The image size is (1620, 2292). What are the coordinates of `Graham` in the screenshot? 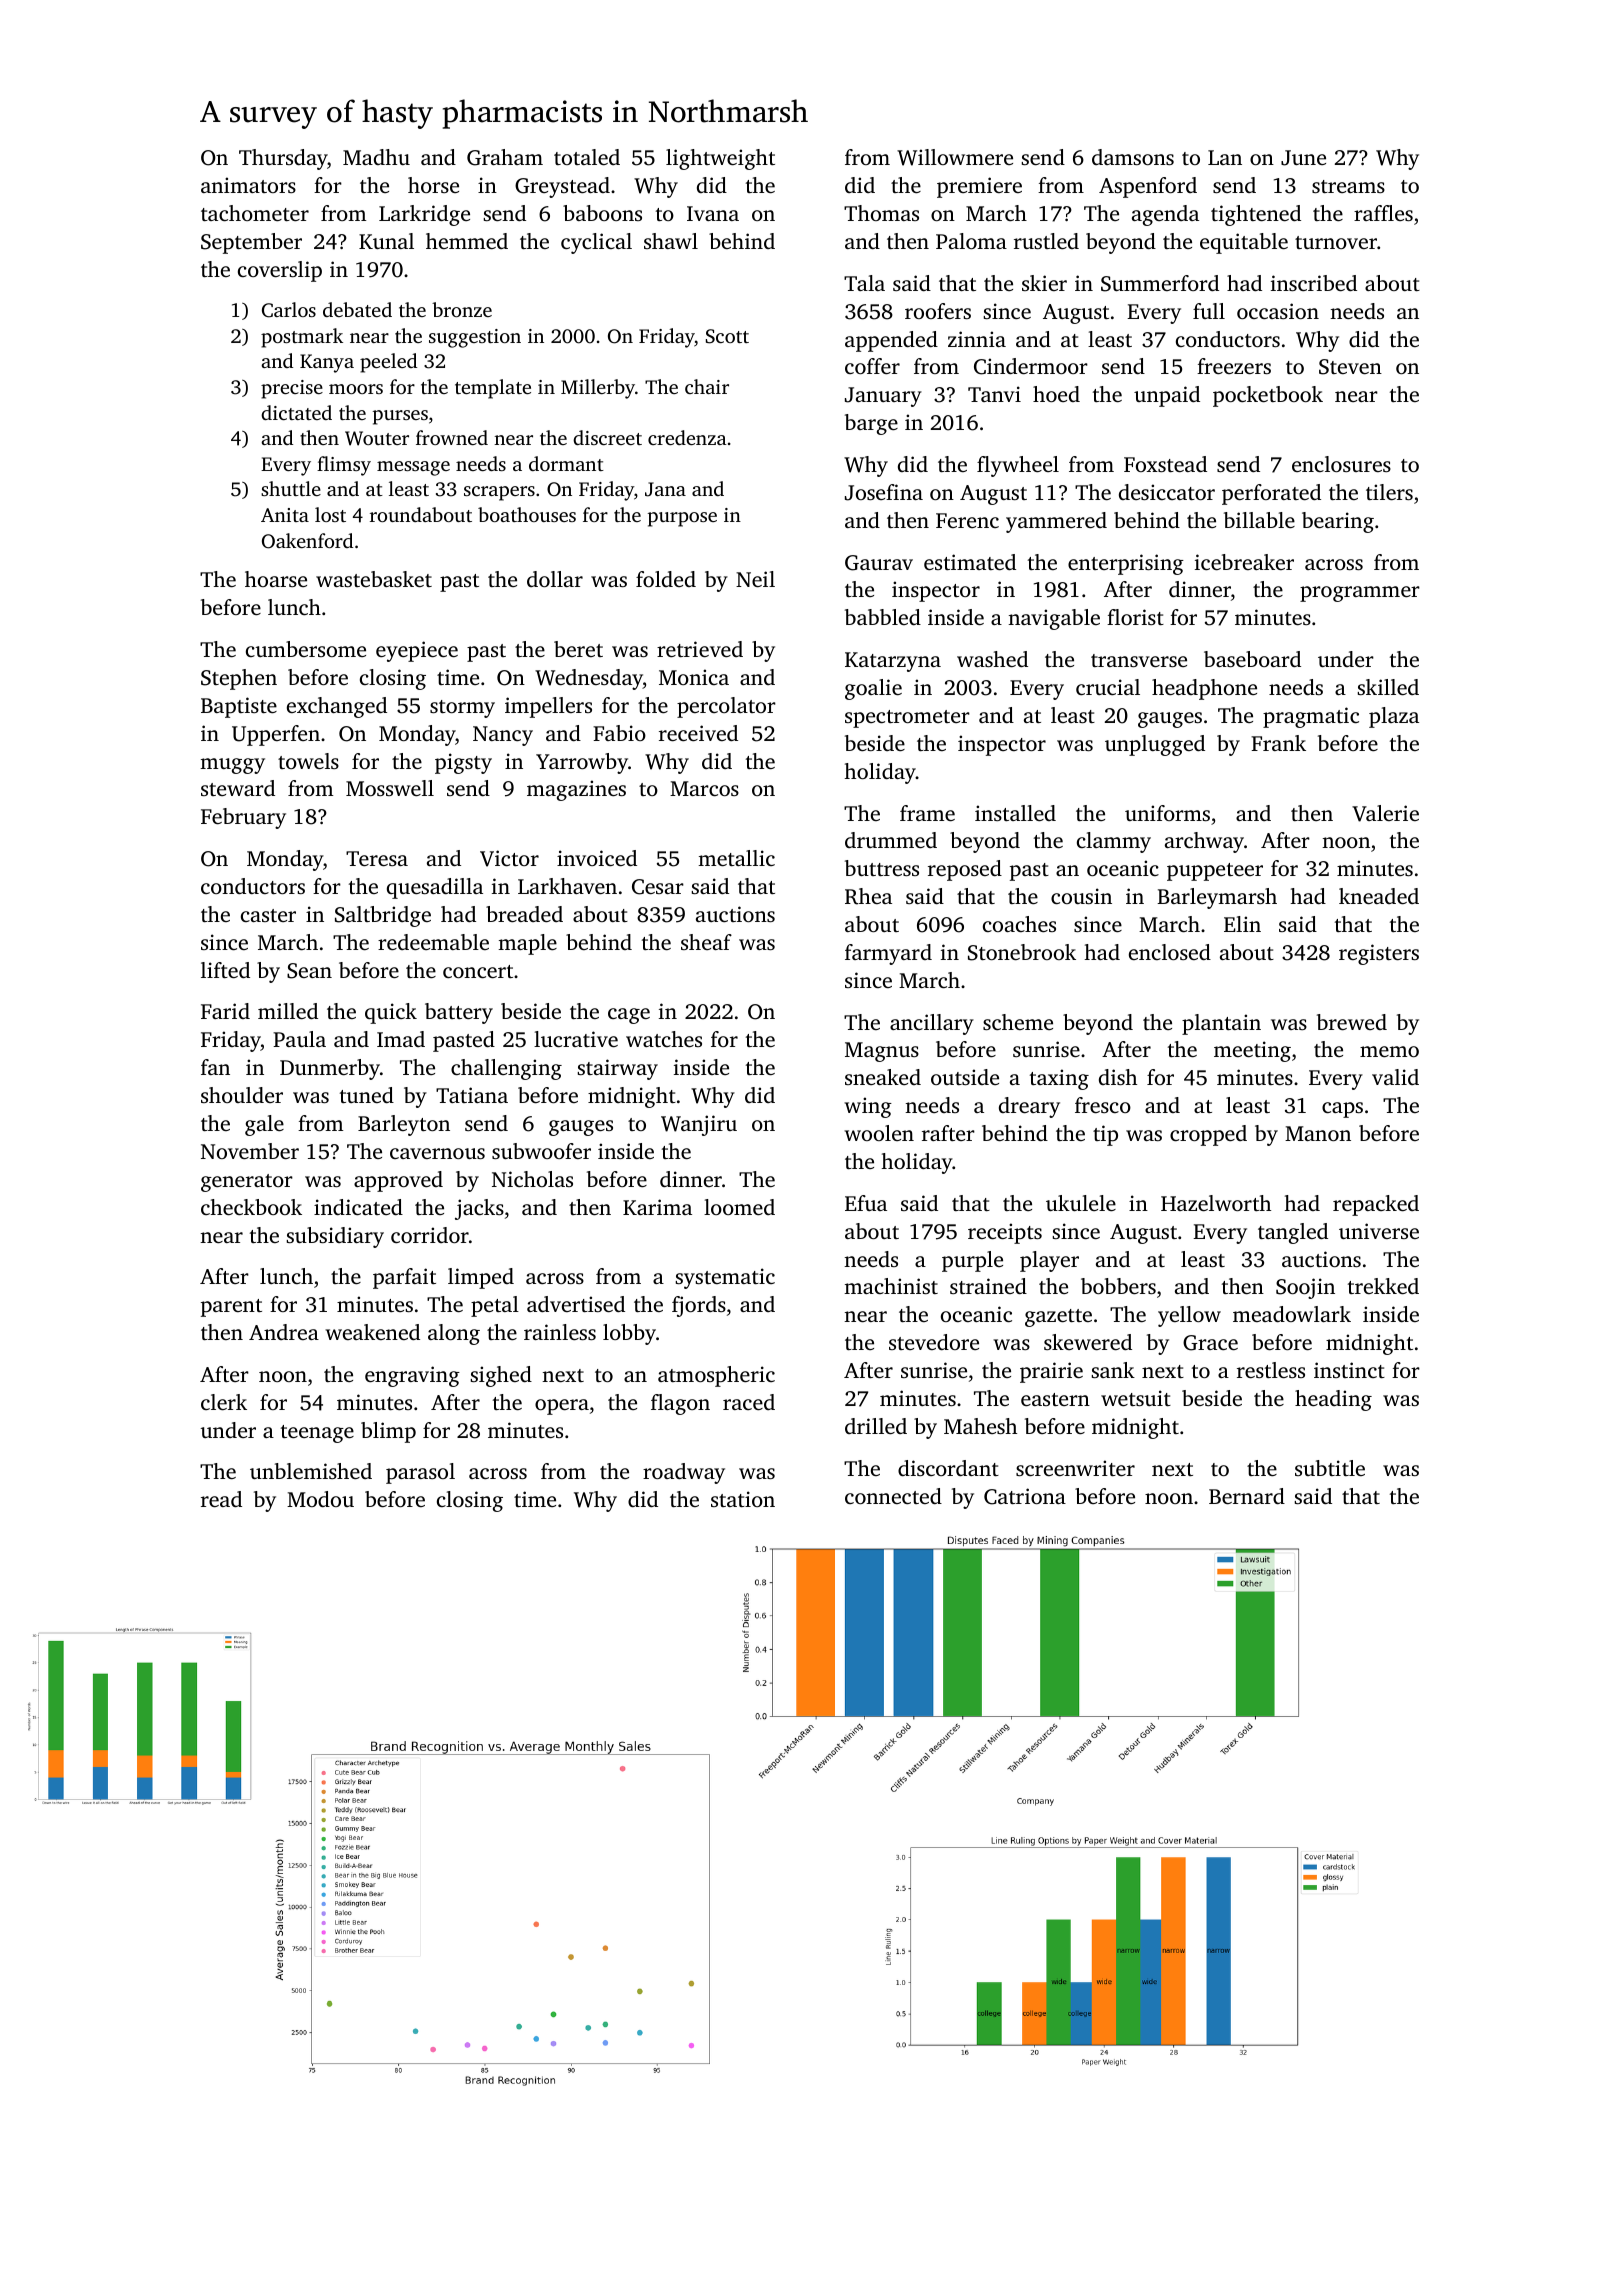 It's located at (505, 157).
